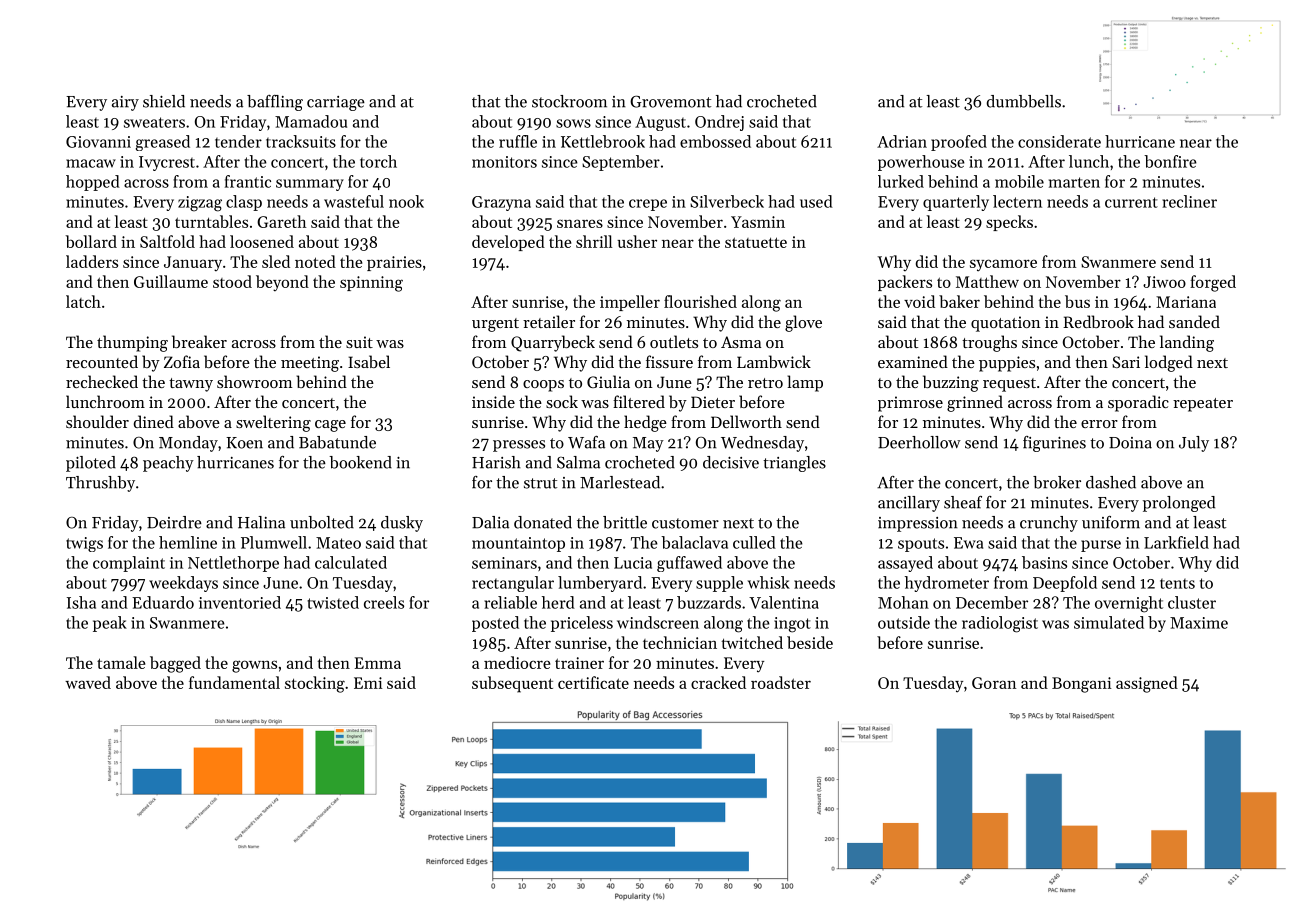 The image size is (1308, 924). I want to click on dumbbells, so click(1024, 101).
